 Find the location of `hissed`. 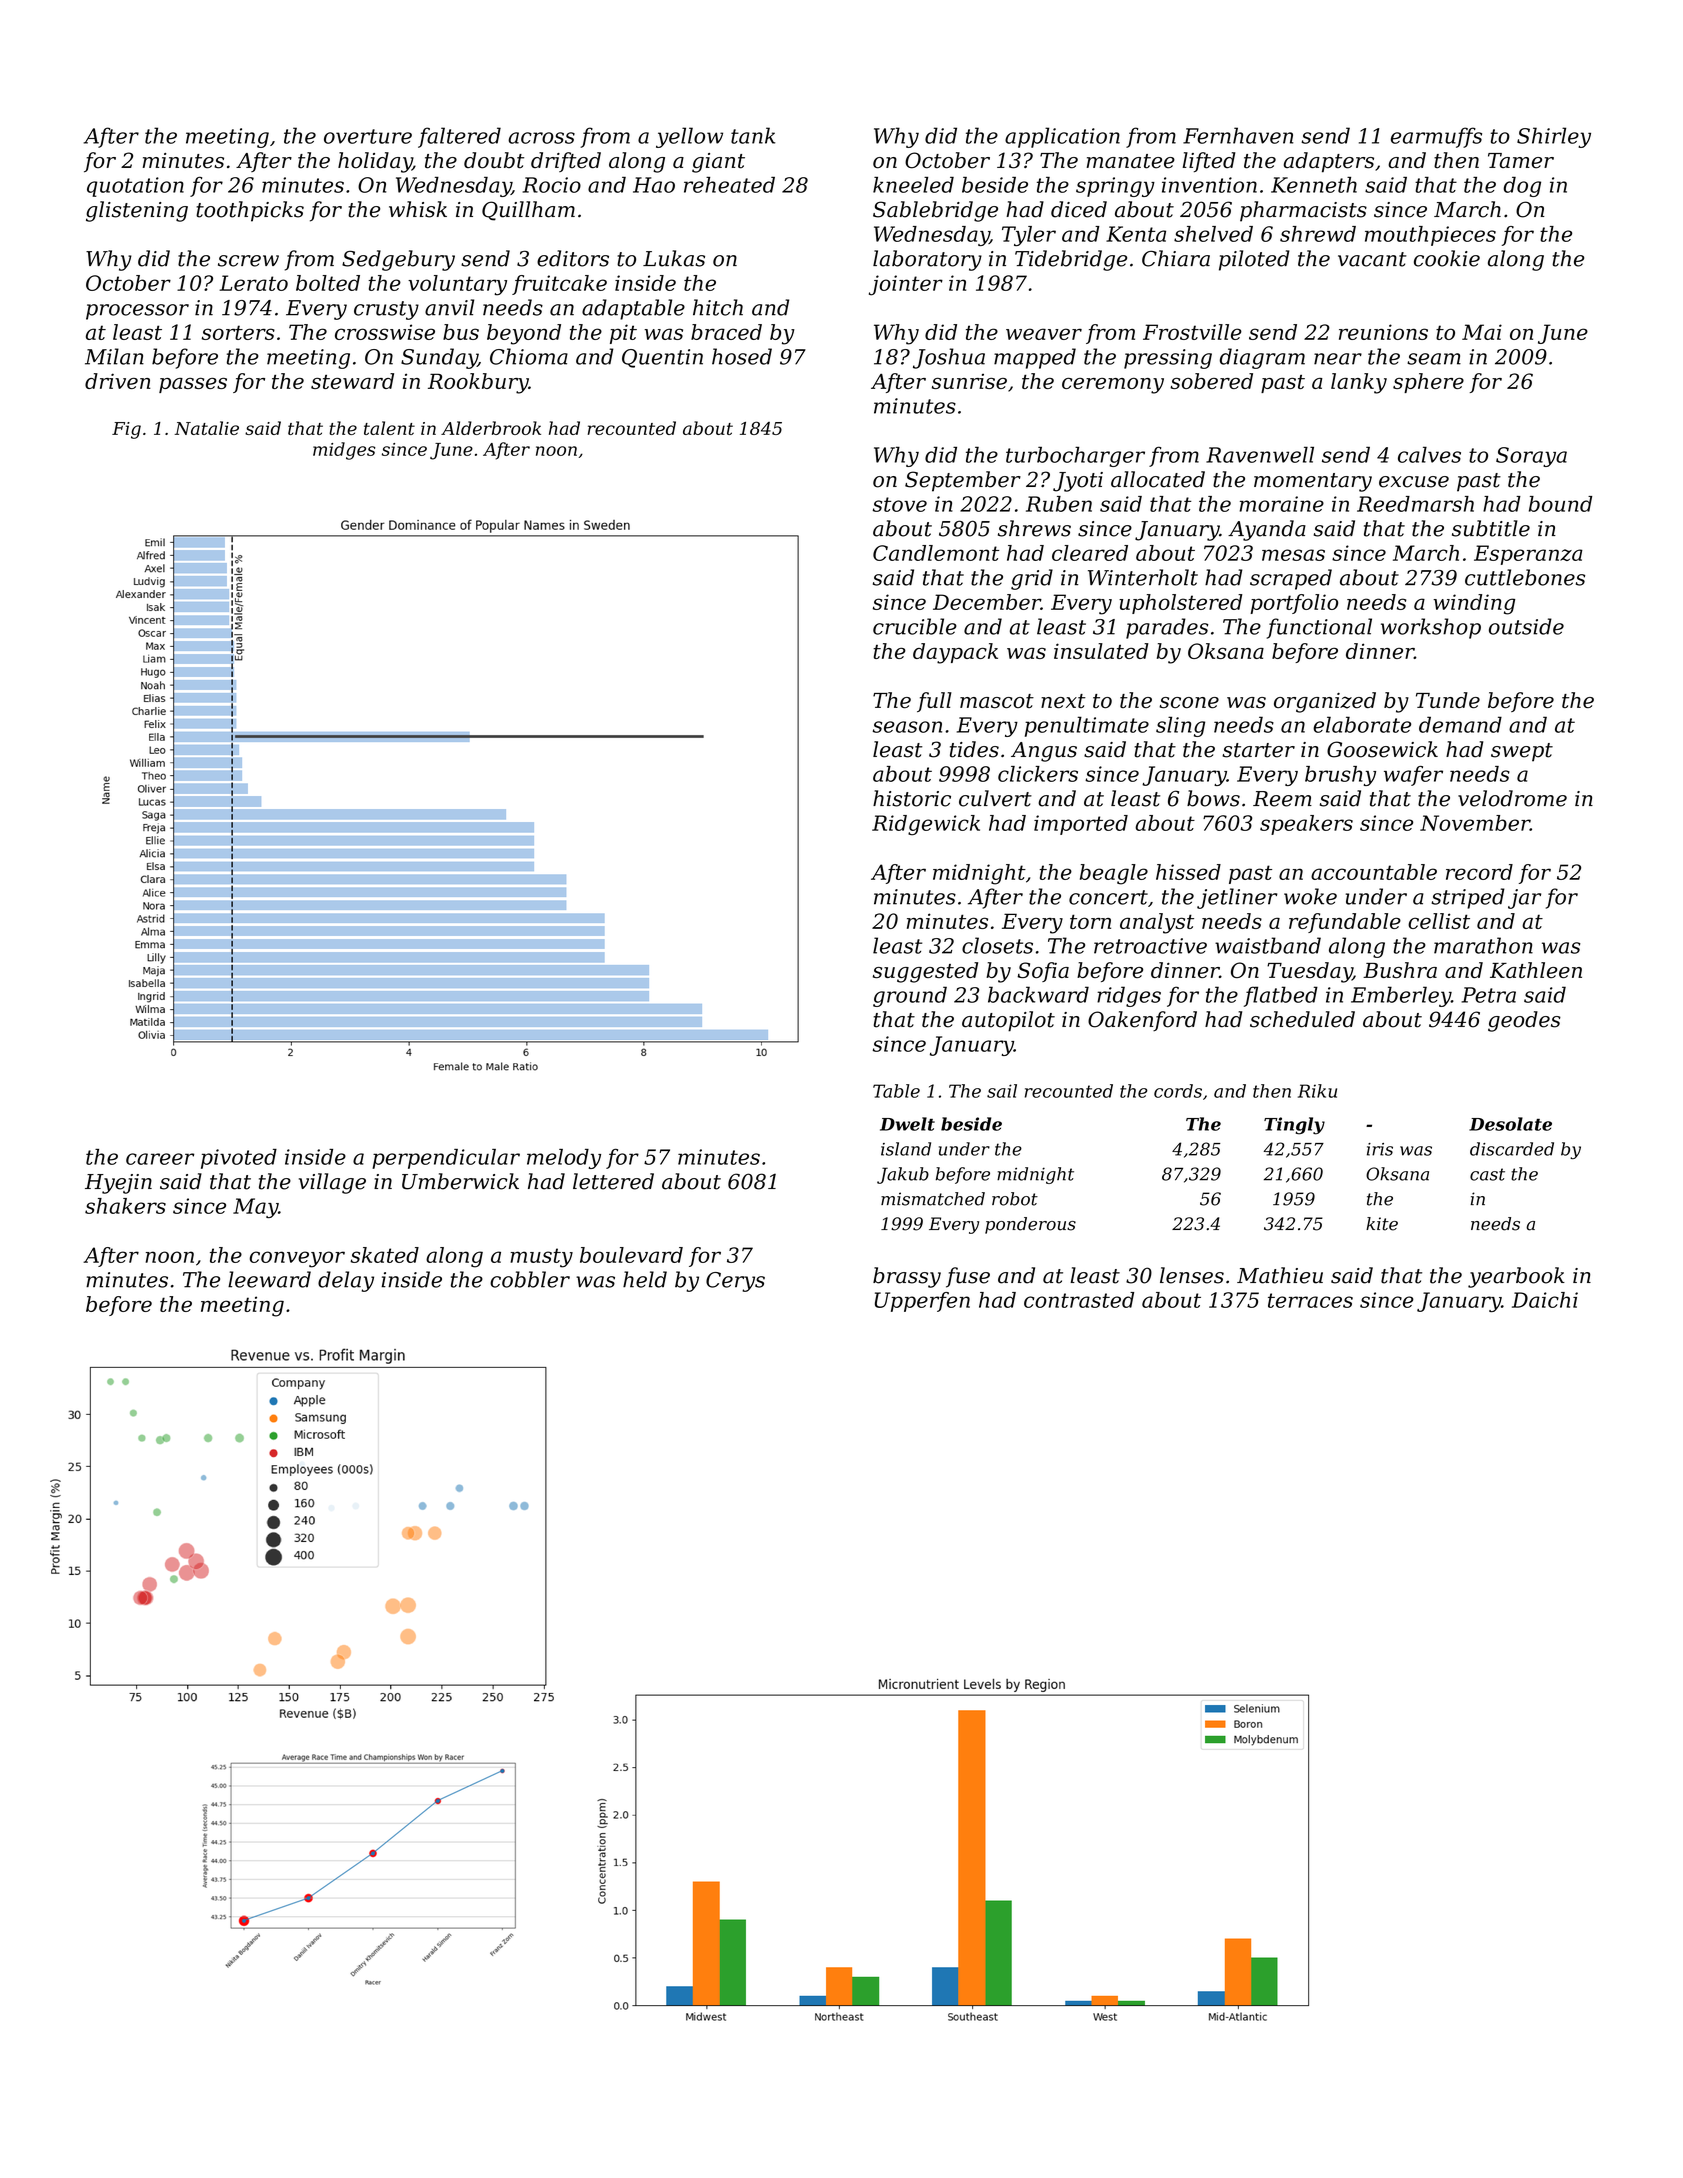

hissed is located at coordinates (1188, 872).
